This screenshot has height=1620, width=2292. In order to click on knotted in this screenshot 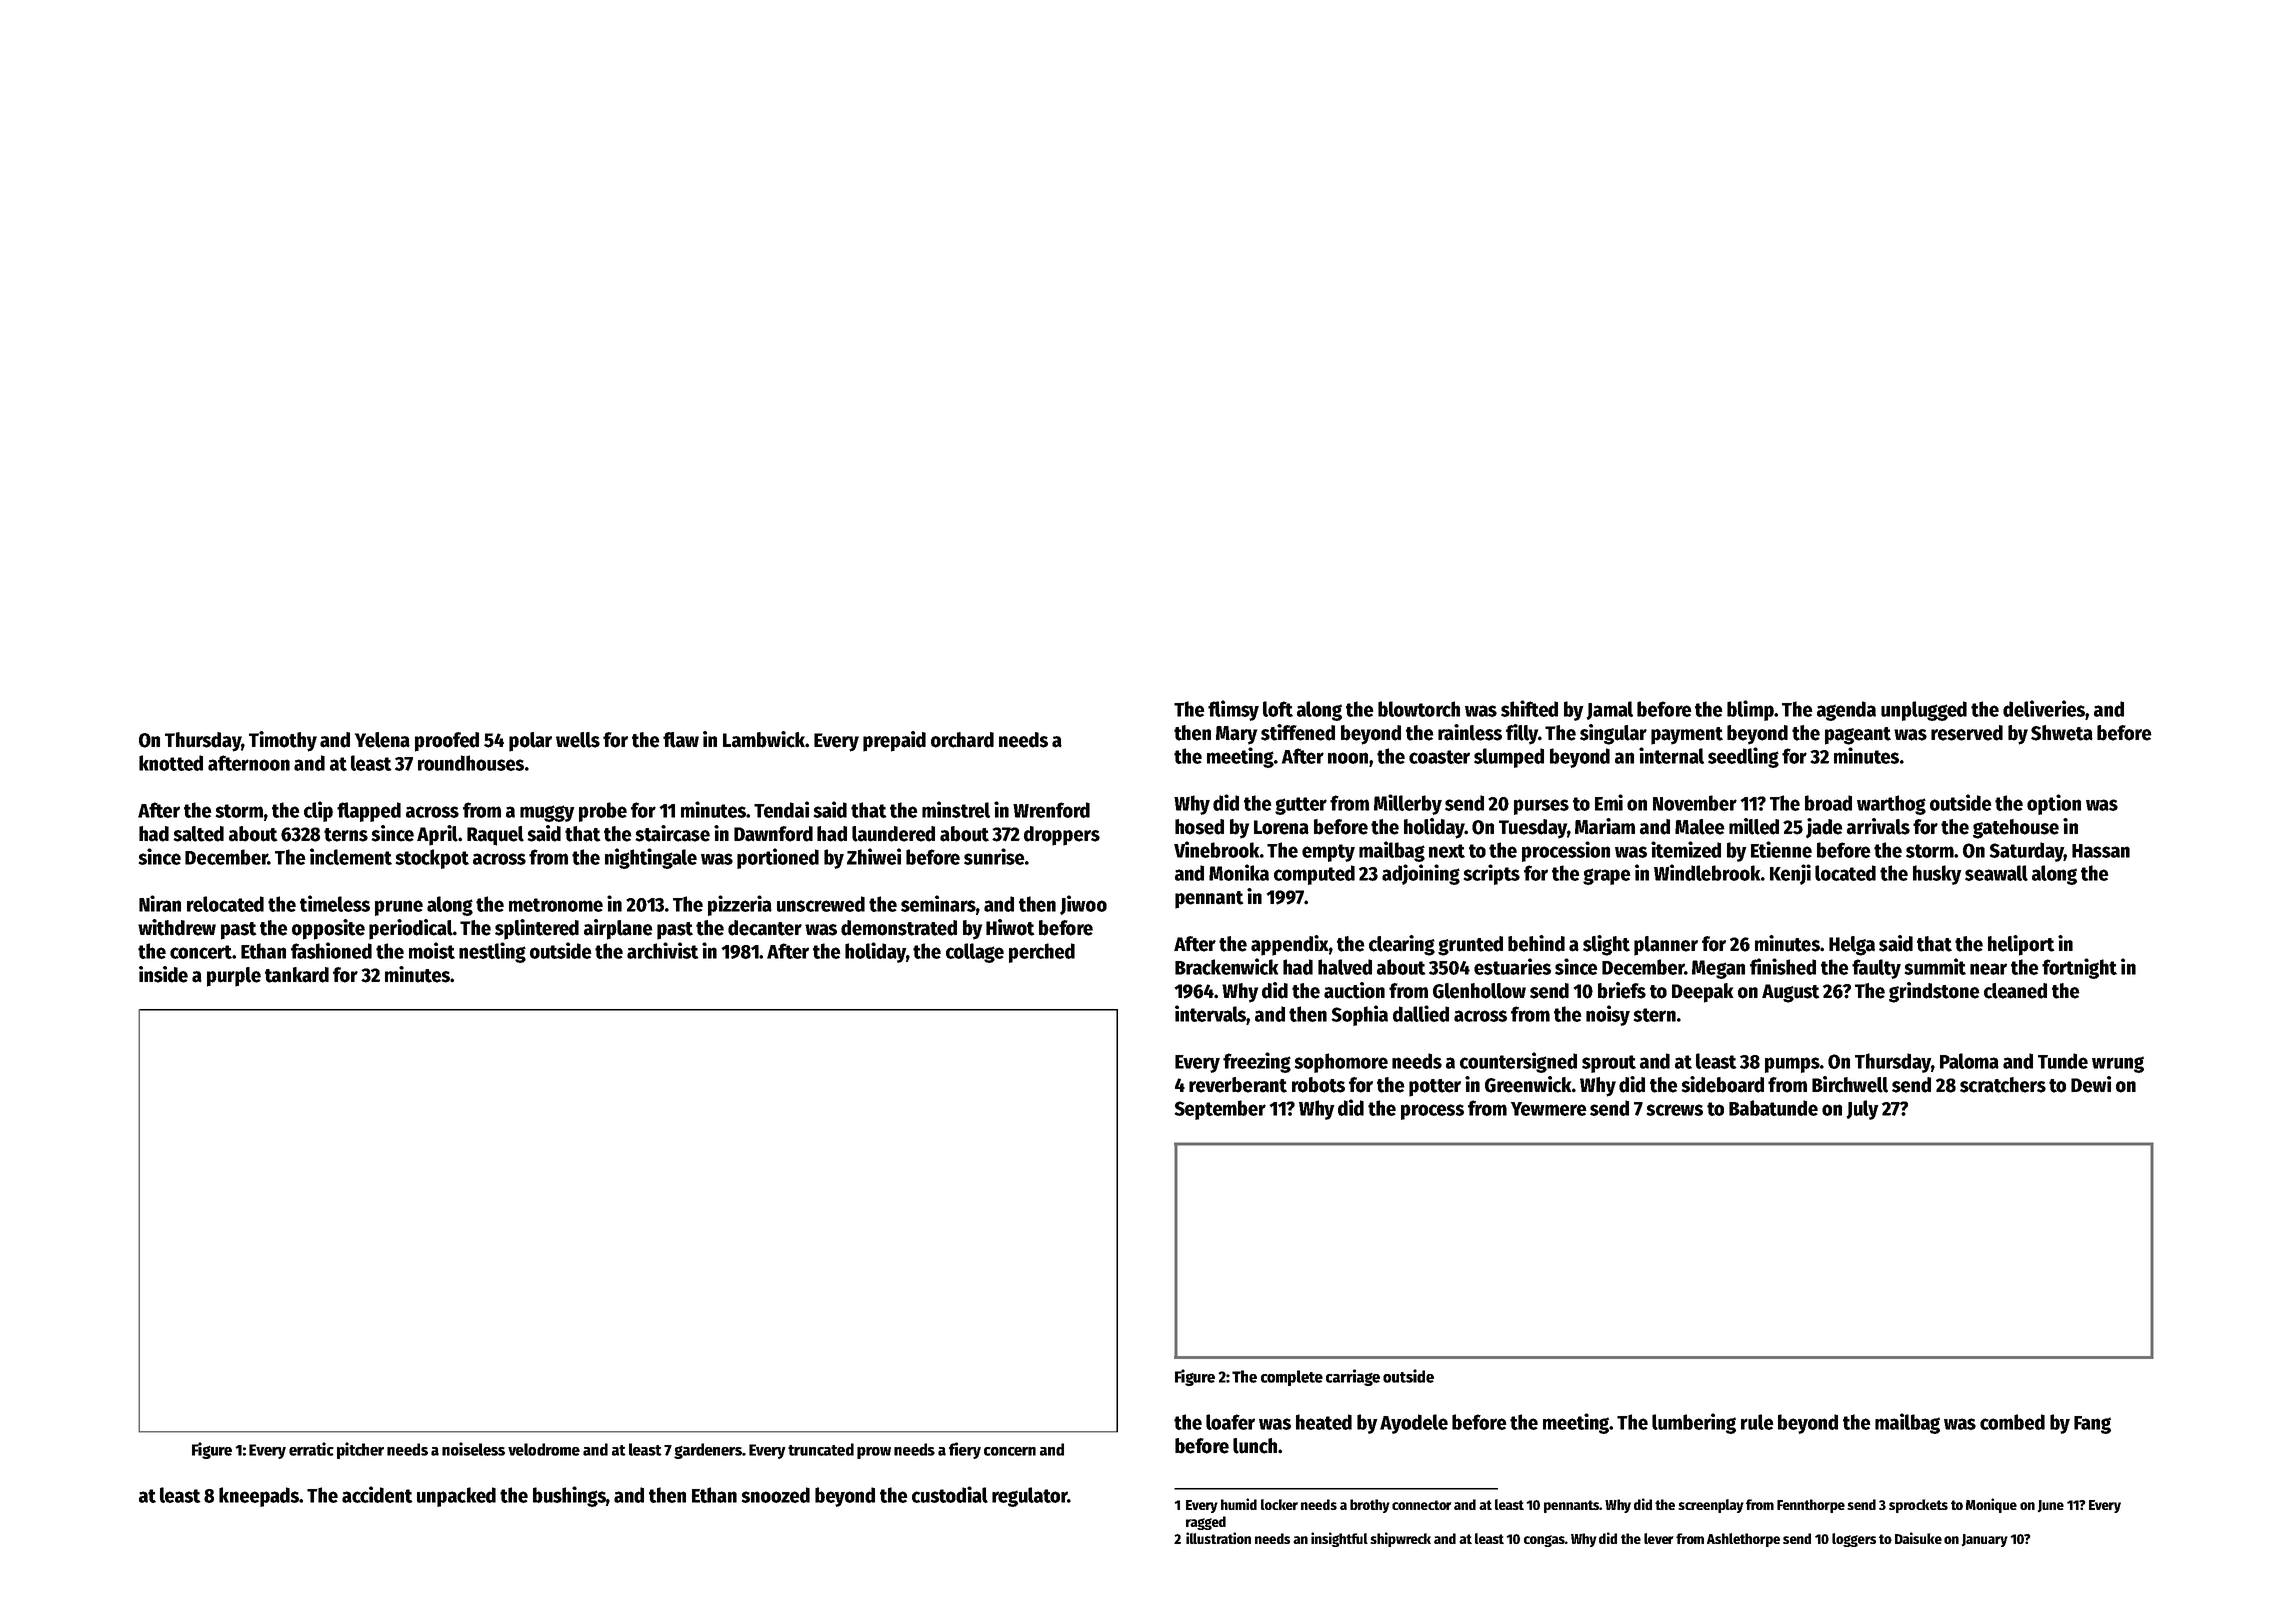, I will do `click(171, 763)`.
